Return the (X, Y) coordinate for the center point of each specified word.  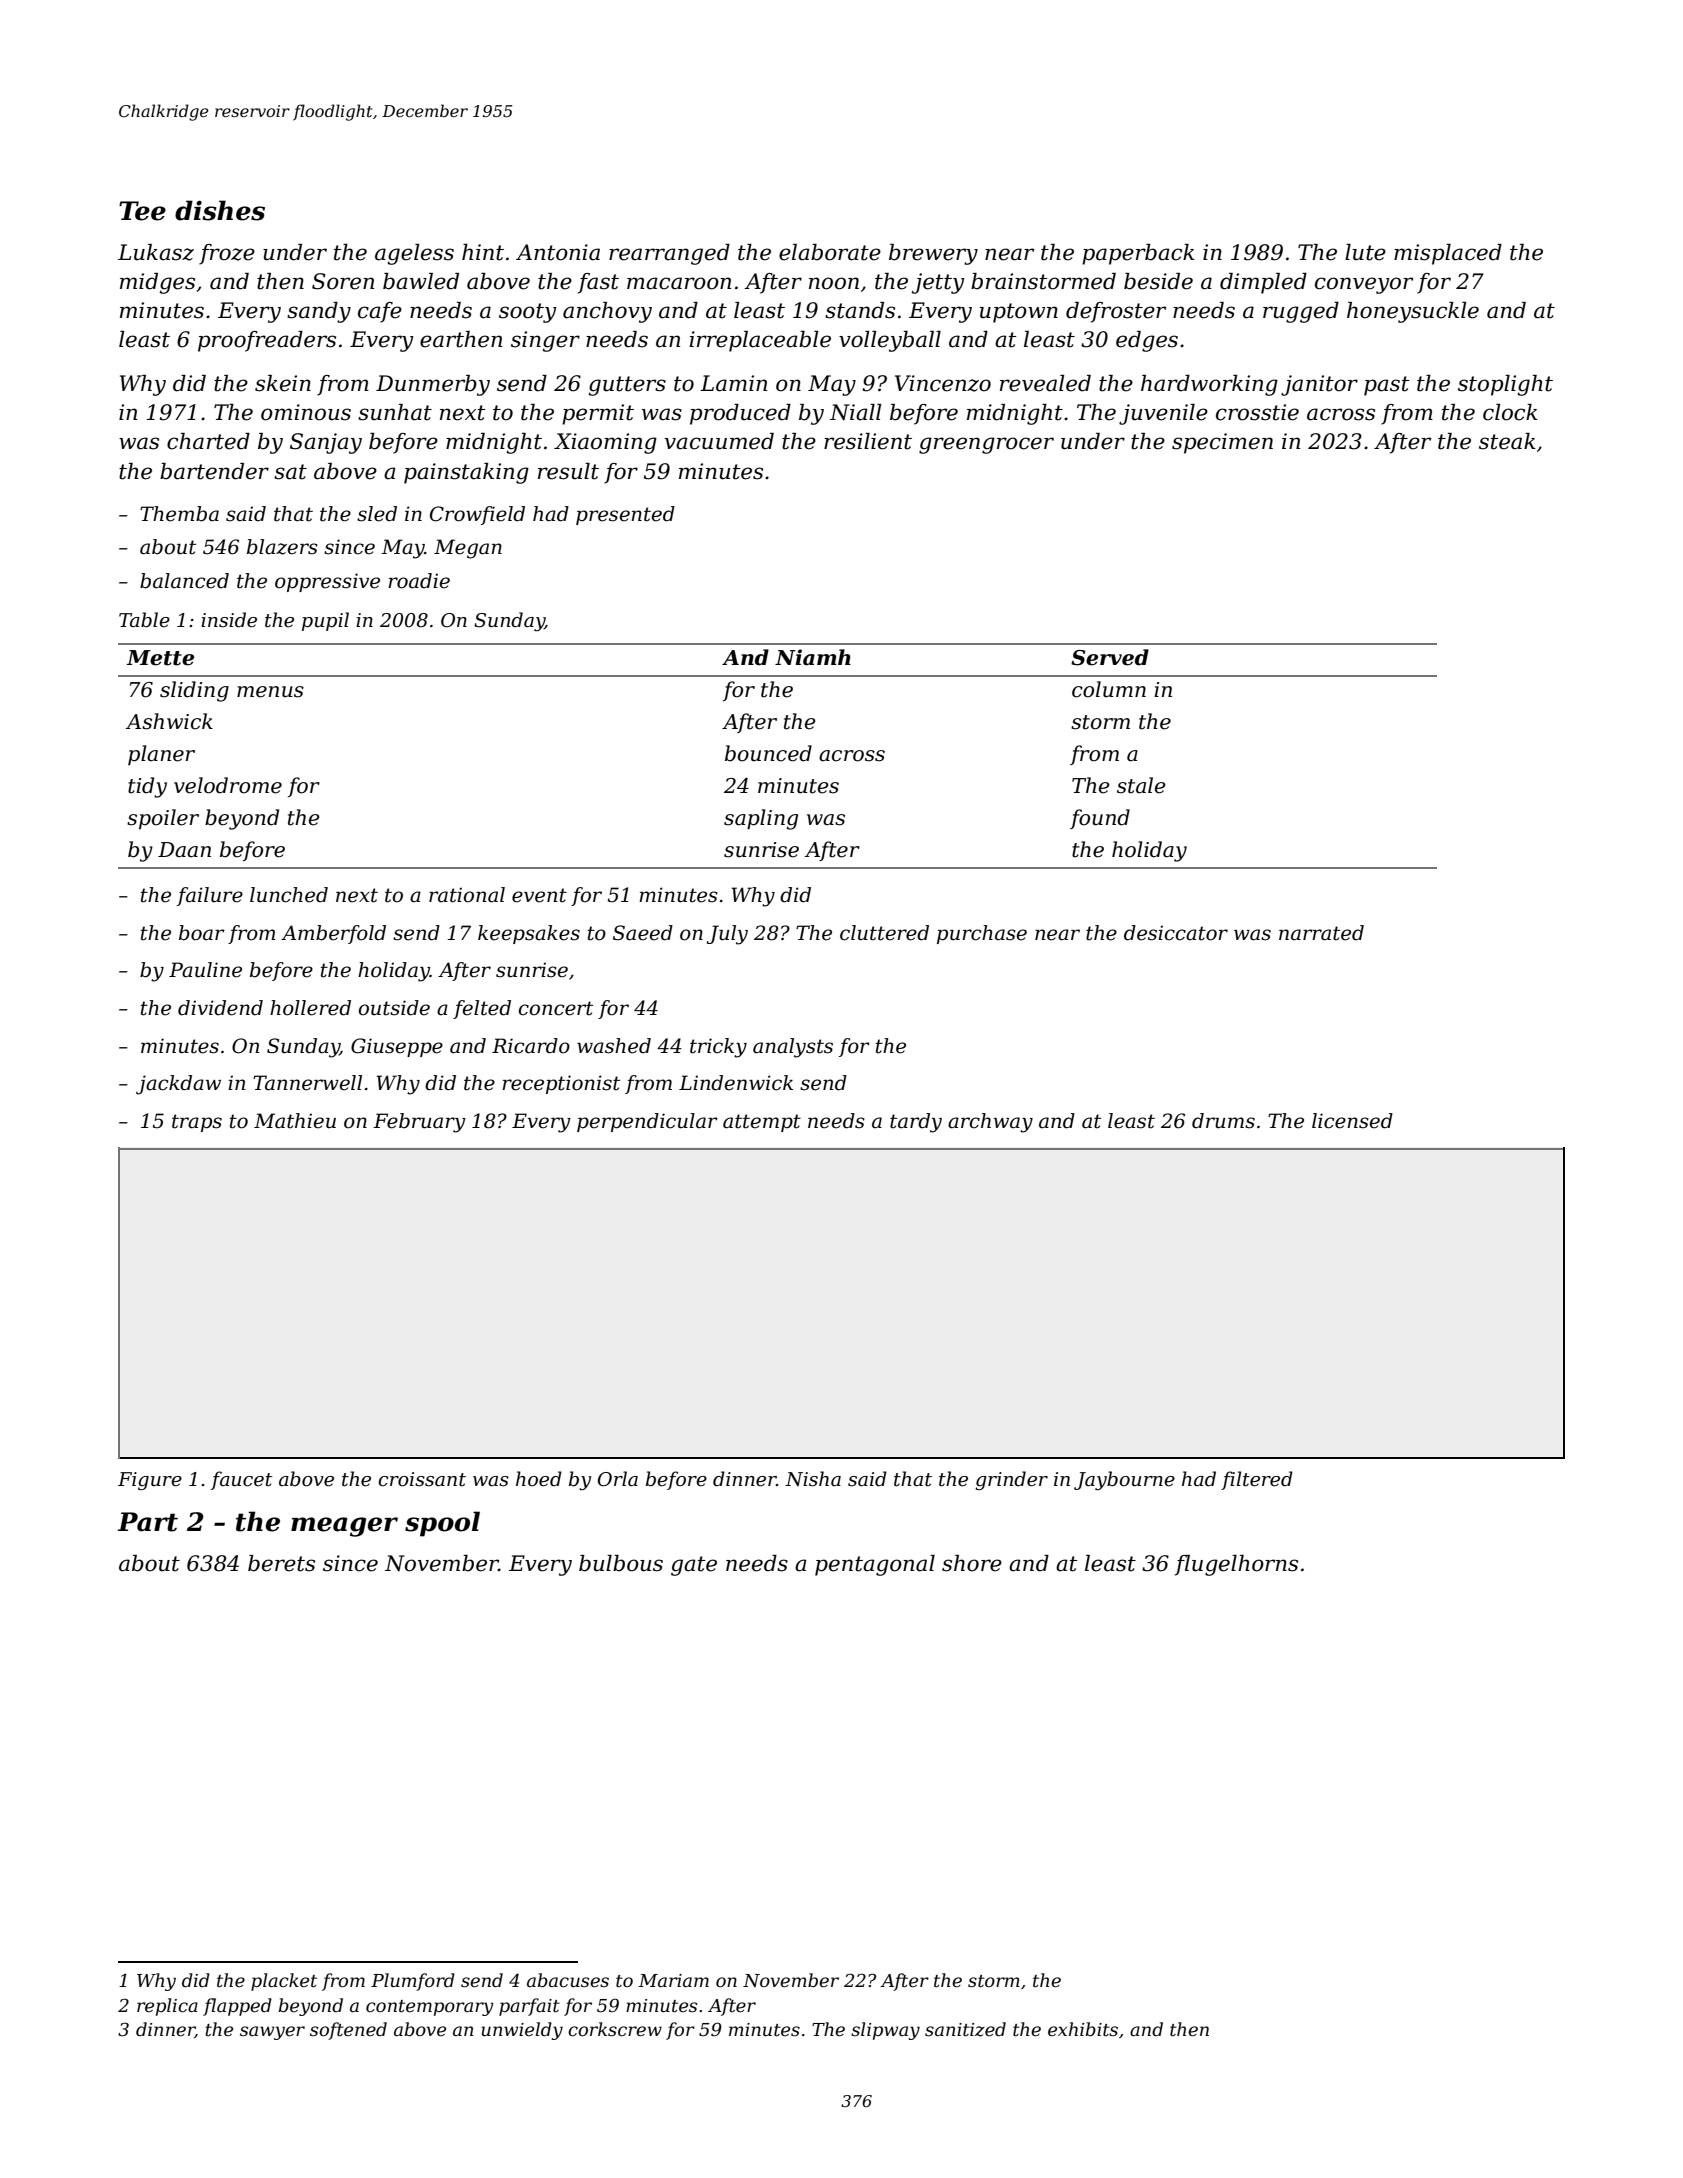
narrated (1321, 933)
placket (284, 1982)
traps (197, 1123)
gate (694, 1566)
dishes (220, 210)
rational (467, 895)
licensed (1352, 1121)
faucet (242, 1480)
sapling (761, 819)
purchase (982, 934)
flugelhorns (1236, 1565)
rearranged (669, 254)
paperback (1138, 254)
